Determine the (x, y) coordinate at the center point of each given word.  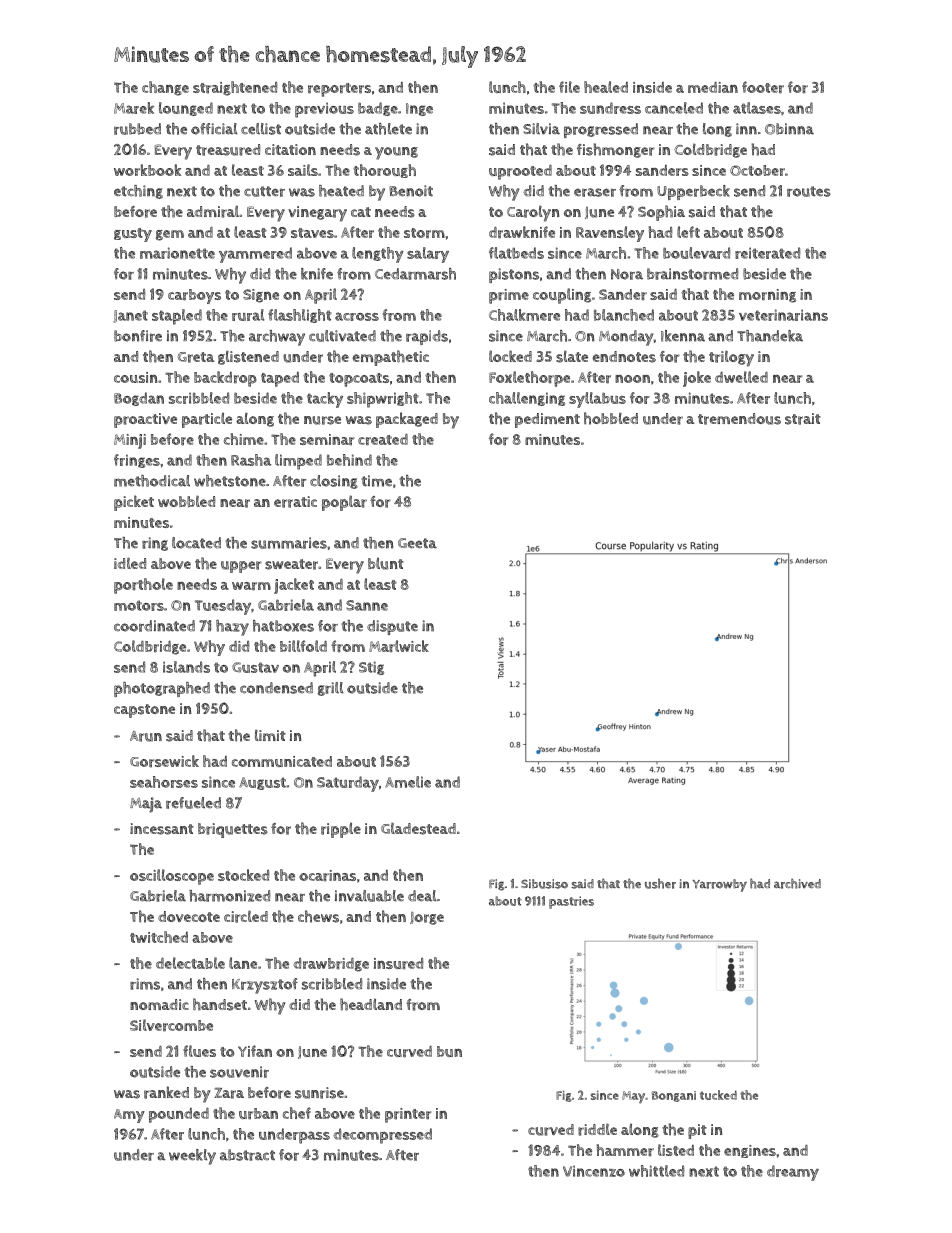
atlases (757, 108)
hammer (625, 1150)
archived (797, 883)
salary (428, 255)
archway (277, 338)
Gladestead (418, 828)
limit (270, 735)
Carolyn (533, 214)
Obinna (789, 129)
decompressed (382, 1136)
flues (199, 1051)
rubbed (137, 129)
